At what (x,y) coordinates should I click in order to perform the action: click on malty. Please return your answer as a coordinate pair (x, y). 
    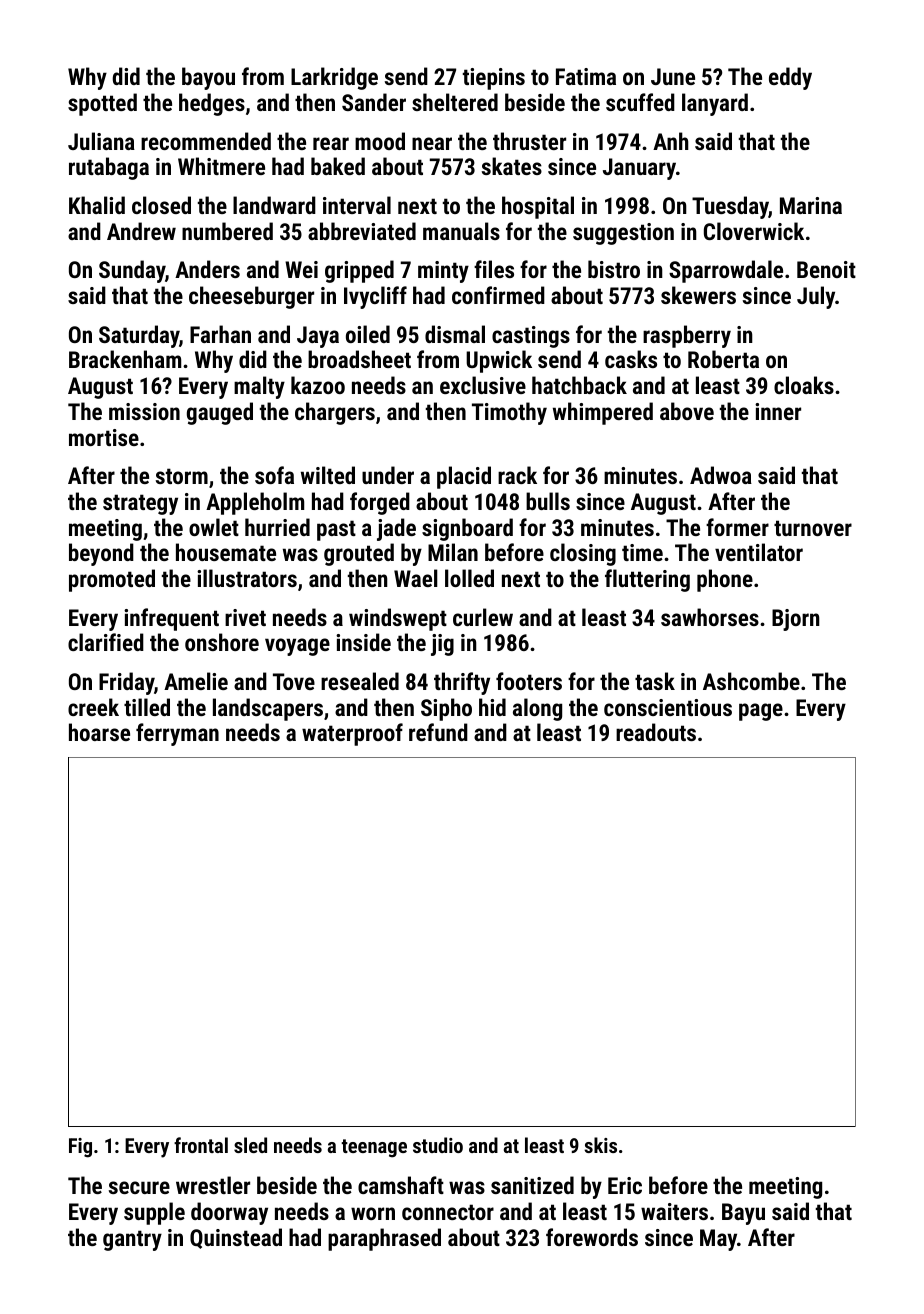
    Looking at the image, I should click on (259, 387).
